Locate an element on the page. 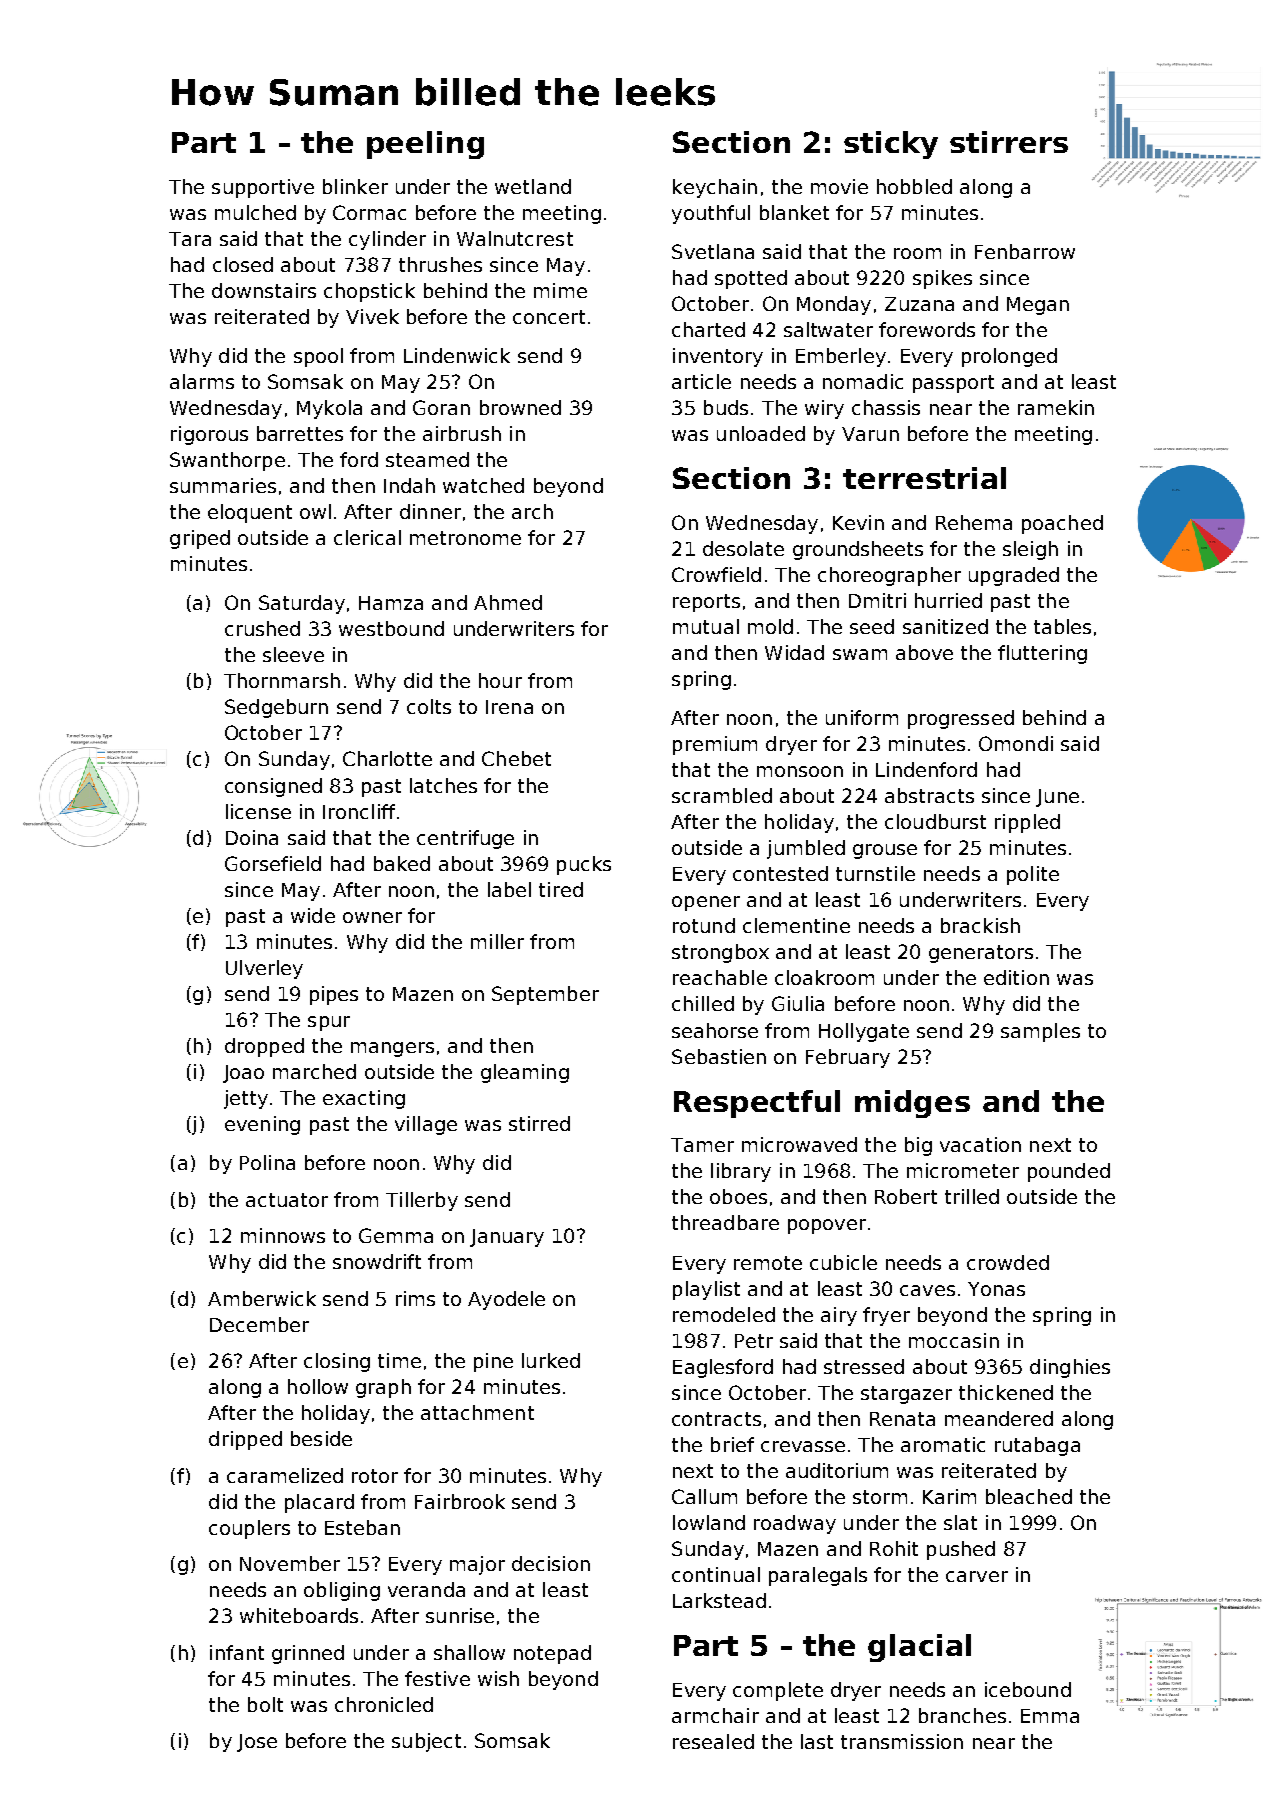 This document has width=1286, height=1818. blanket is located at coordinates (794, 212).
